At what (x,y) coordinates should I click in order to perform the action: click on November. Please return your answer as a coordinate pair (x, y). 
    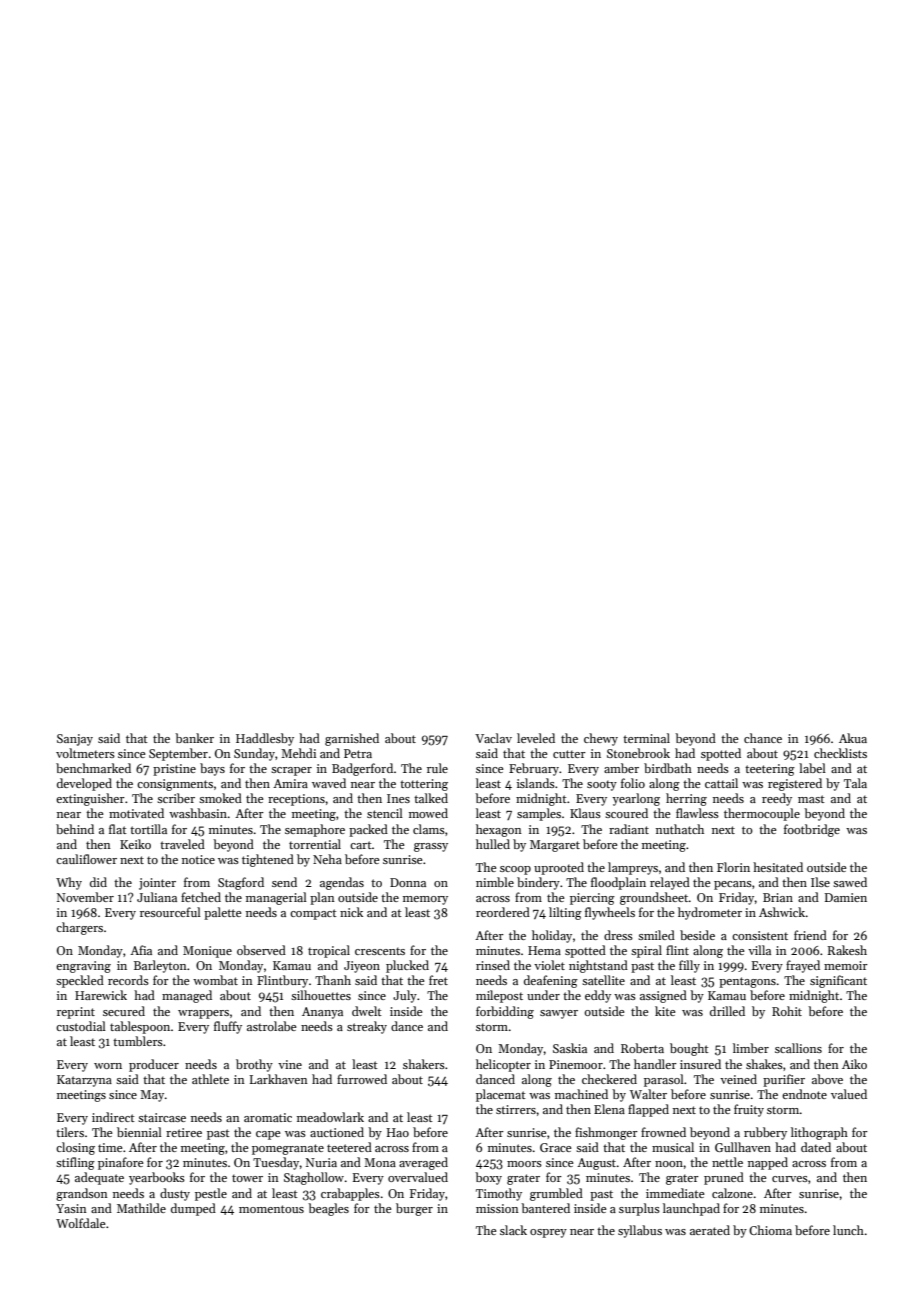
    Looking at the image, I should click on (85, 897).
